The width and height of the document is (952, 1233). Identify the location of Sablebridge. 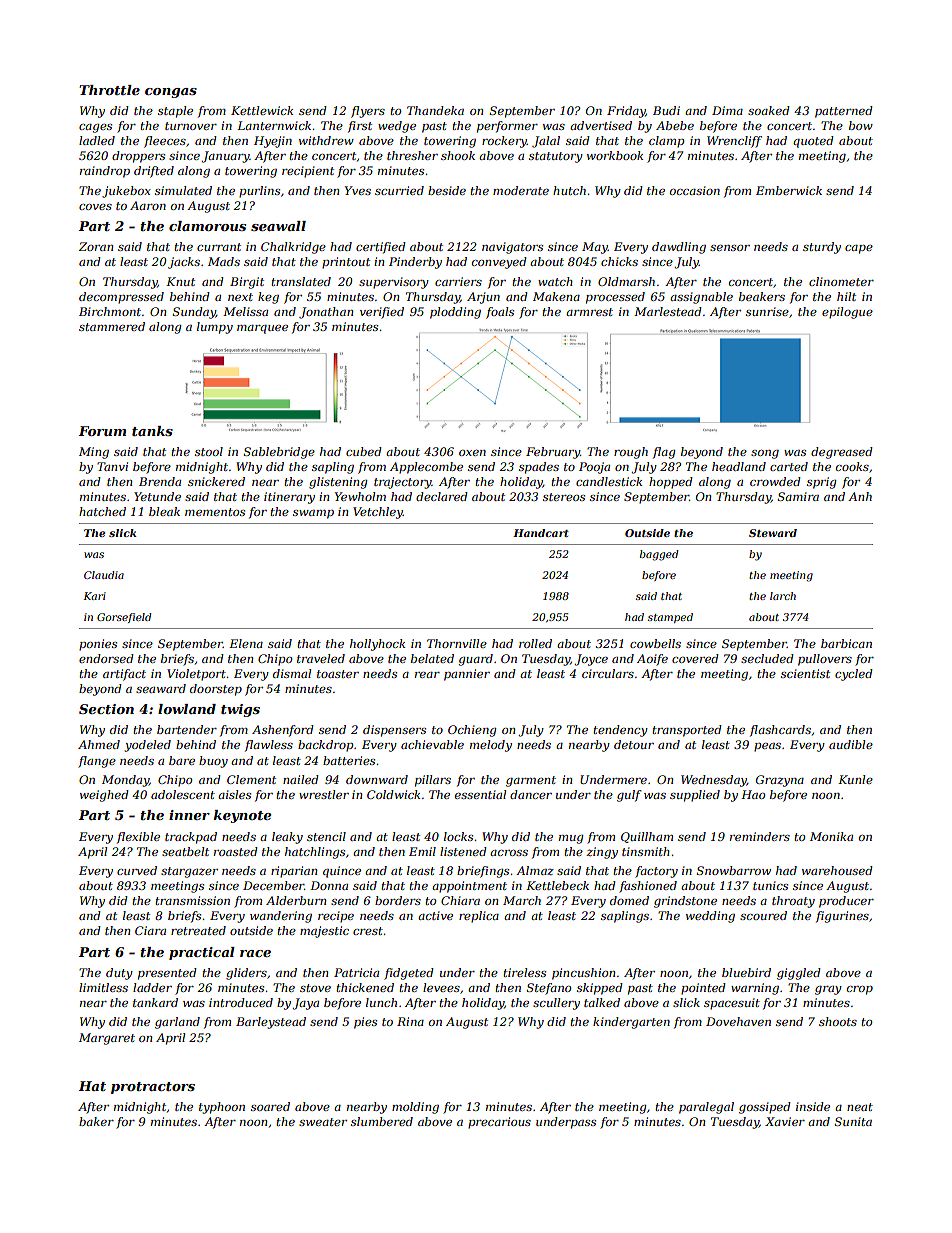
(279, 453).
